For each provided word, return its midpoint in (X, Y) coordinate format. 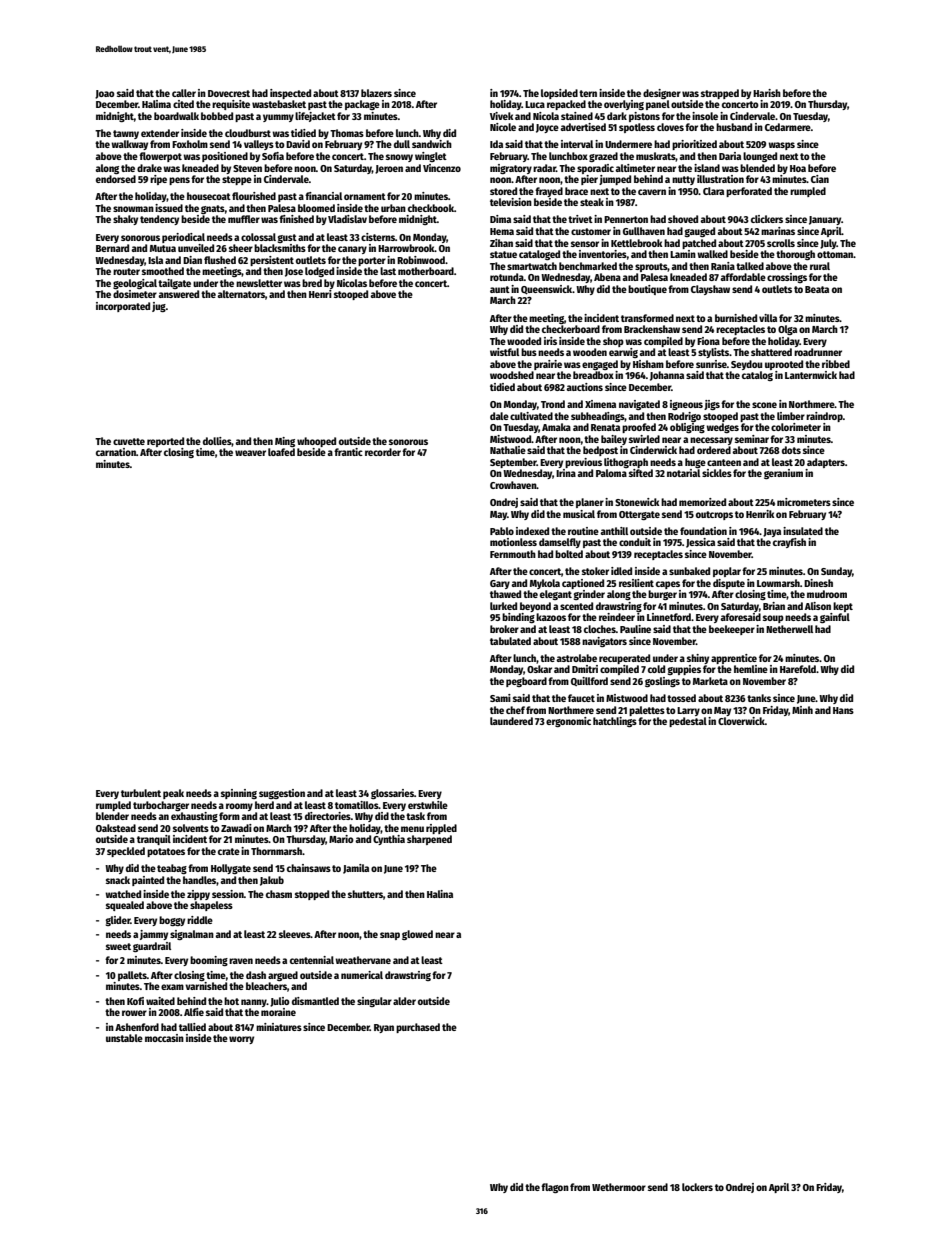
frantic (348, 452)
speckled (126, 852)
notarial (683, 473)
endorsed (116, 179)
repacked (566, 105)
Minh (802, 710)
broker (504, 629)
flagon (555, 1188)
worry (241, 1040)
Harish (767, 93)
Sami (500, 698)
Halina (440, 894)
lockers (697, 1187)
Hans (843, 710)
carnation (116, 452)
